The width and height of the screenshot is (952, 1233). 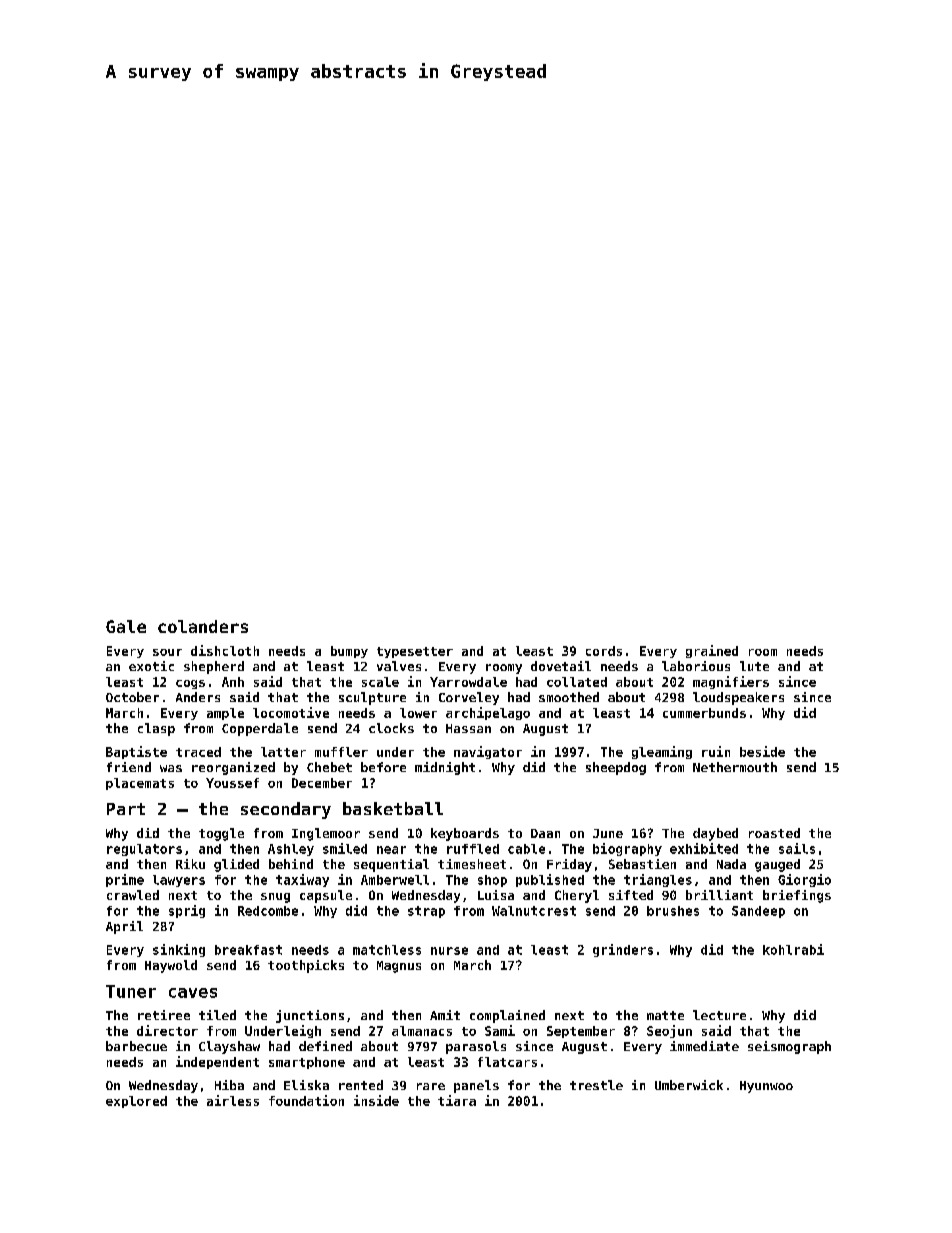 What do you see at coordinates (193, 993) in the screenshot?
I see `caves` at bounding box center [193, 993].
